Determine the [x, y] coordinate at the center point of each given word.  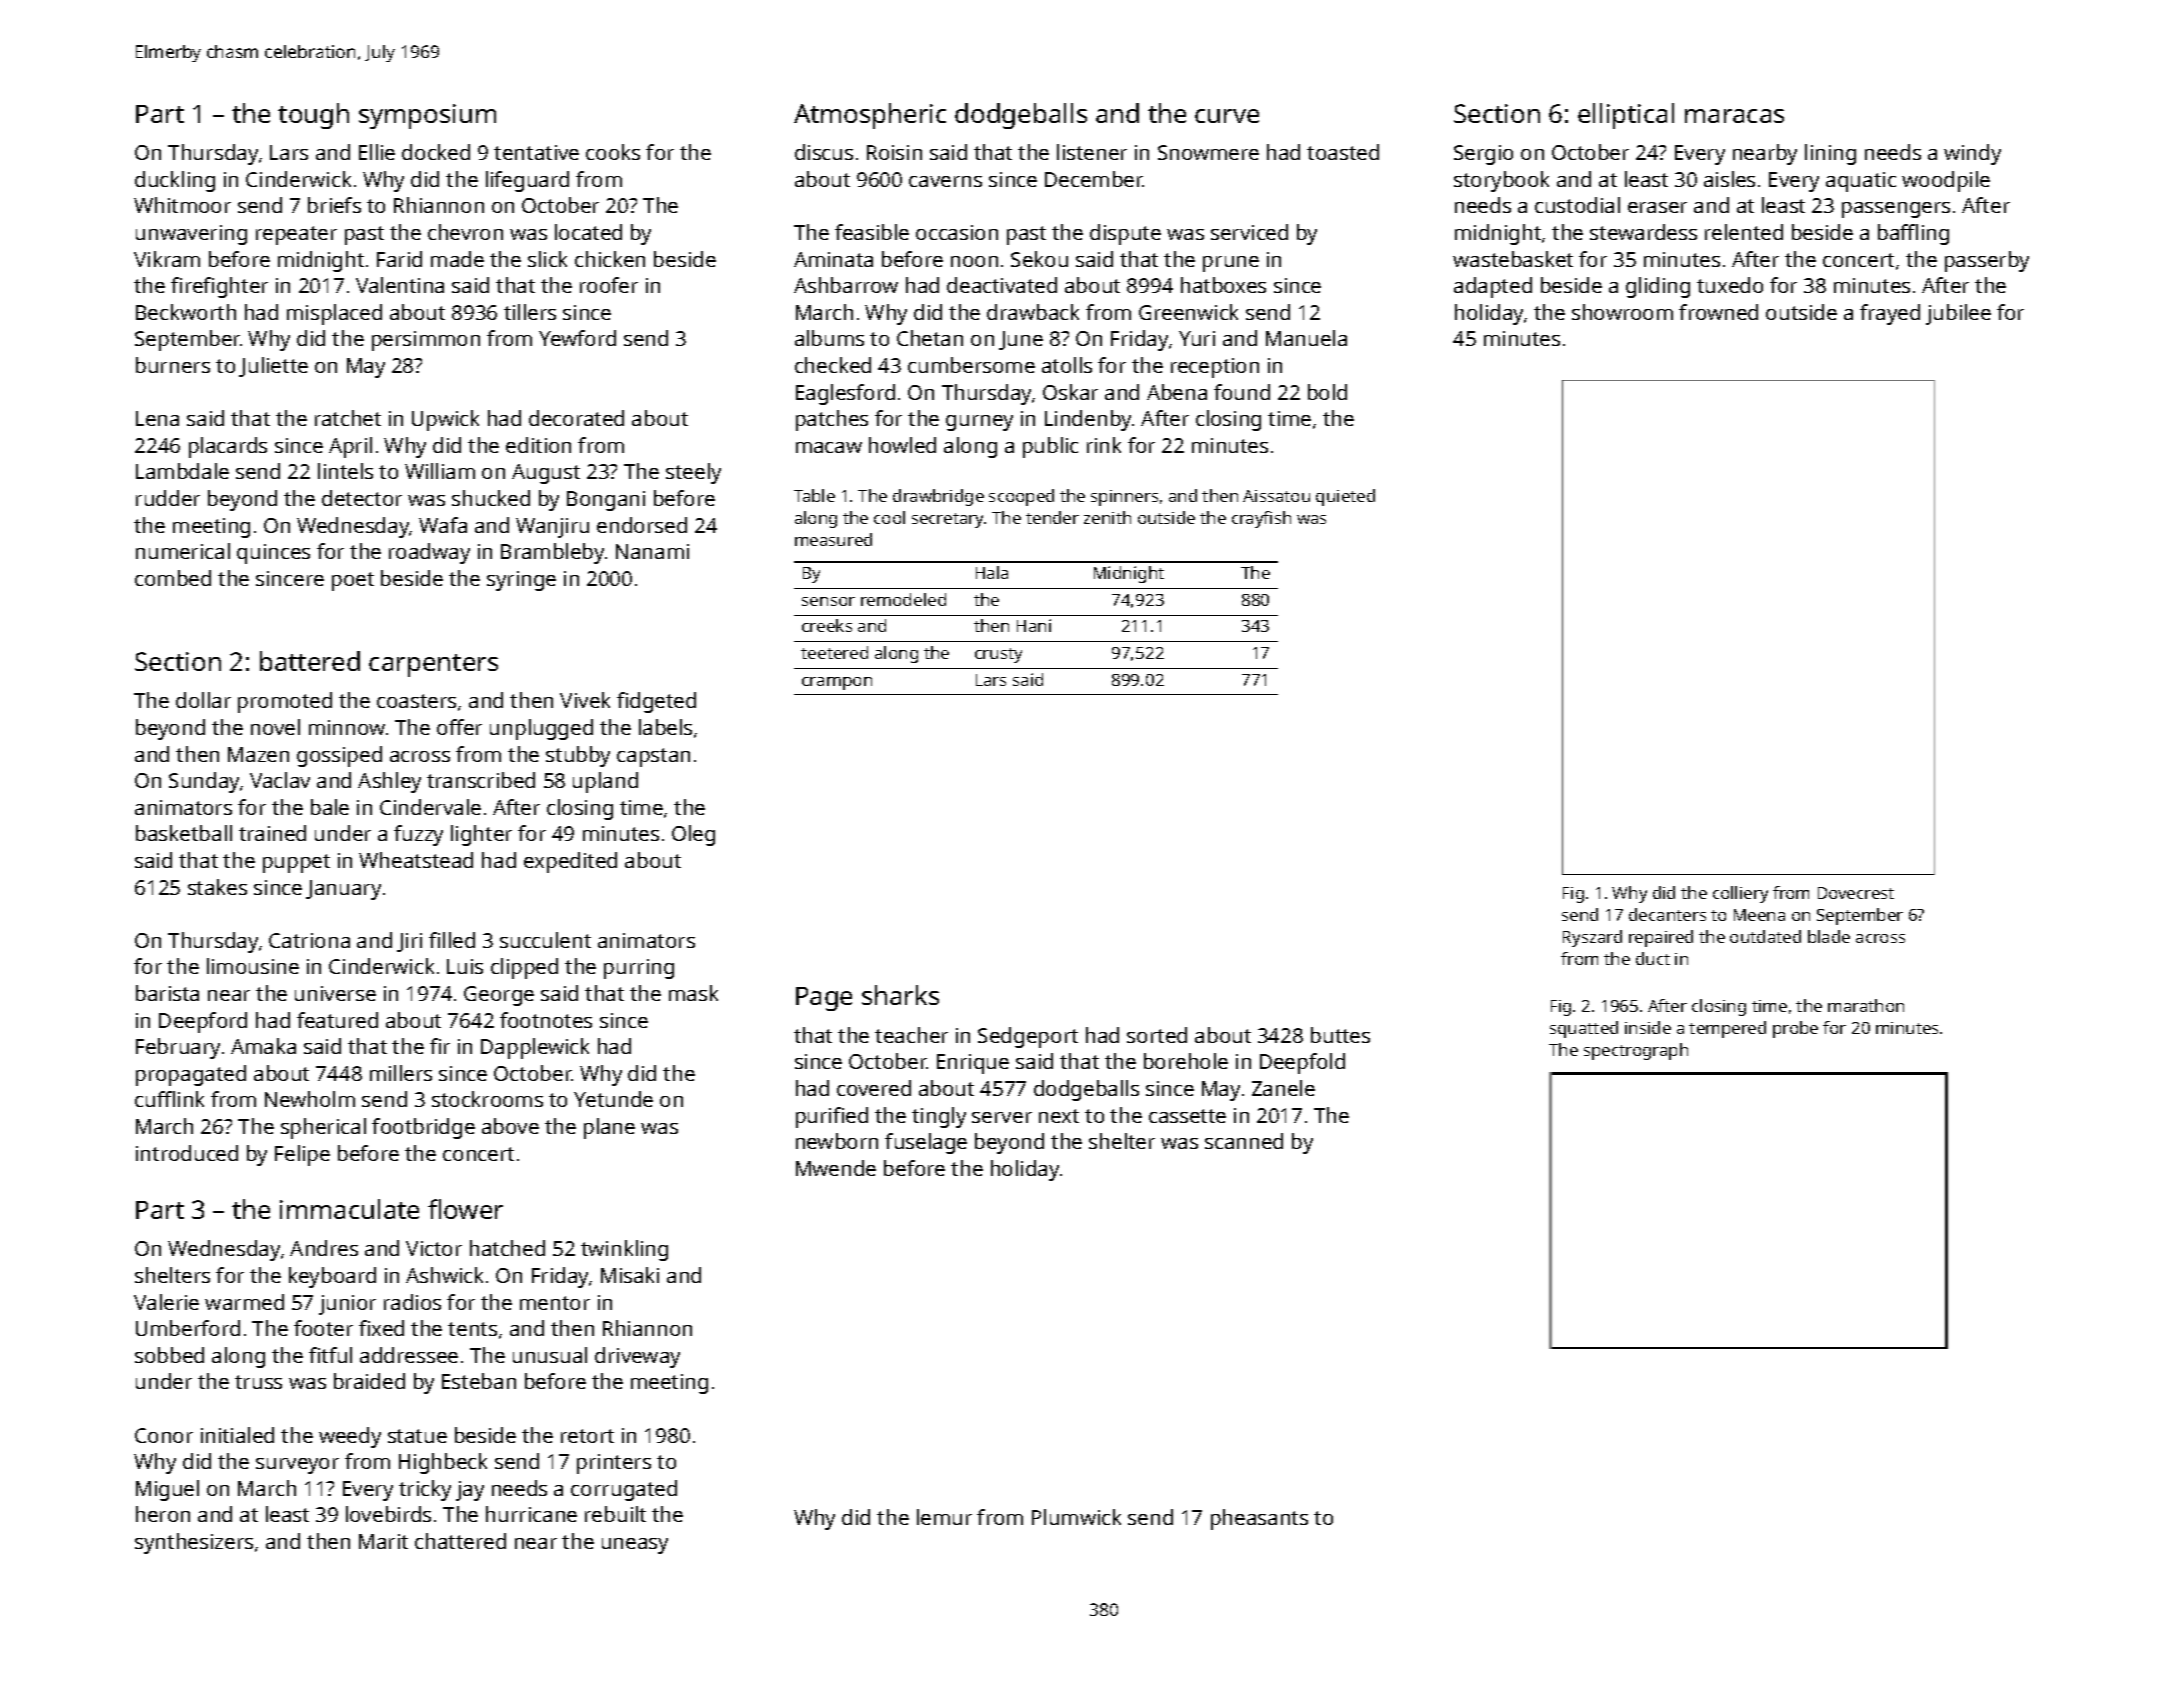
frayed [1890, 314]
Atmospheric [870, 116]
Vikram [167, 259]
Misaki [630, 1275]
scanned [1244, 1141]
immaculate [349, 1209]
